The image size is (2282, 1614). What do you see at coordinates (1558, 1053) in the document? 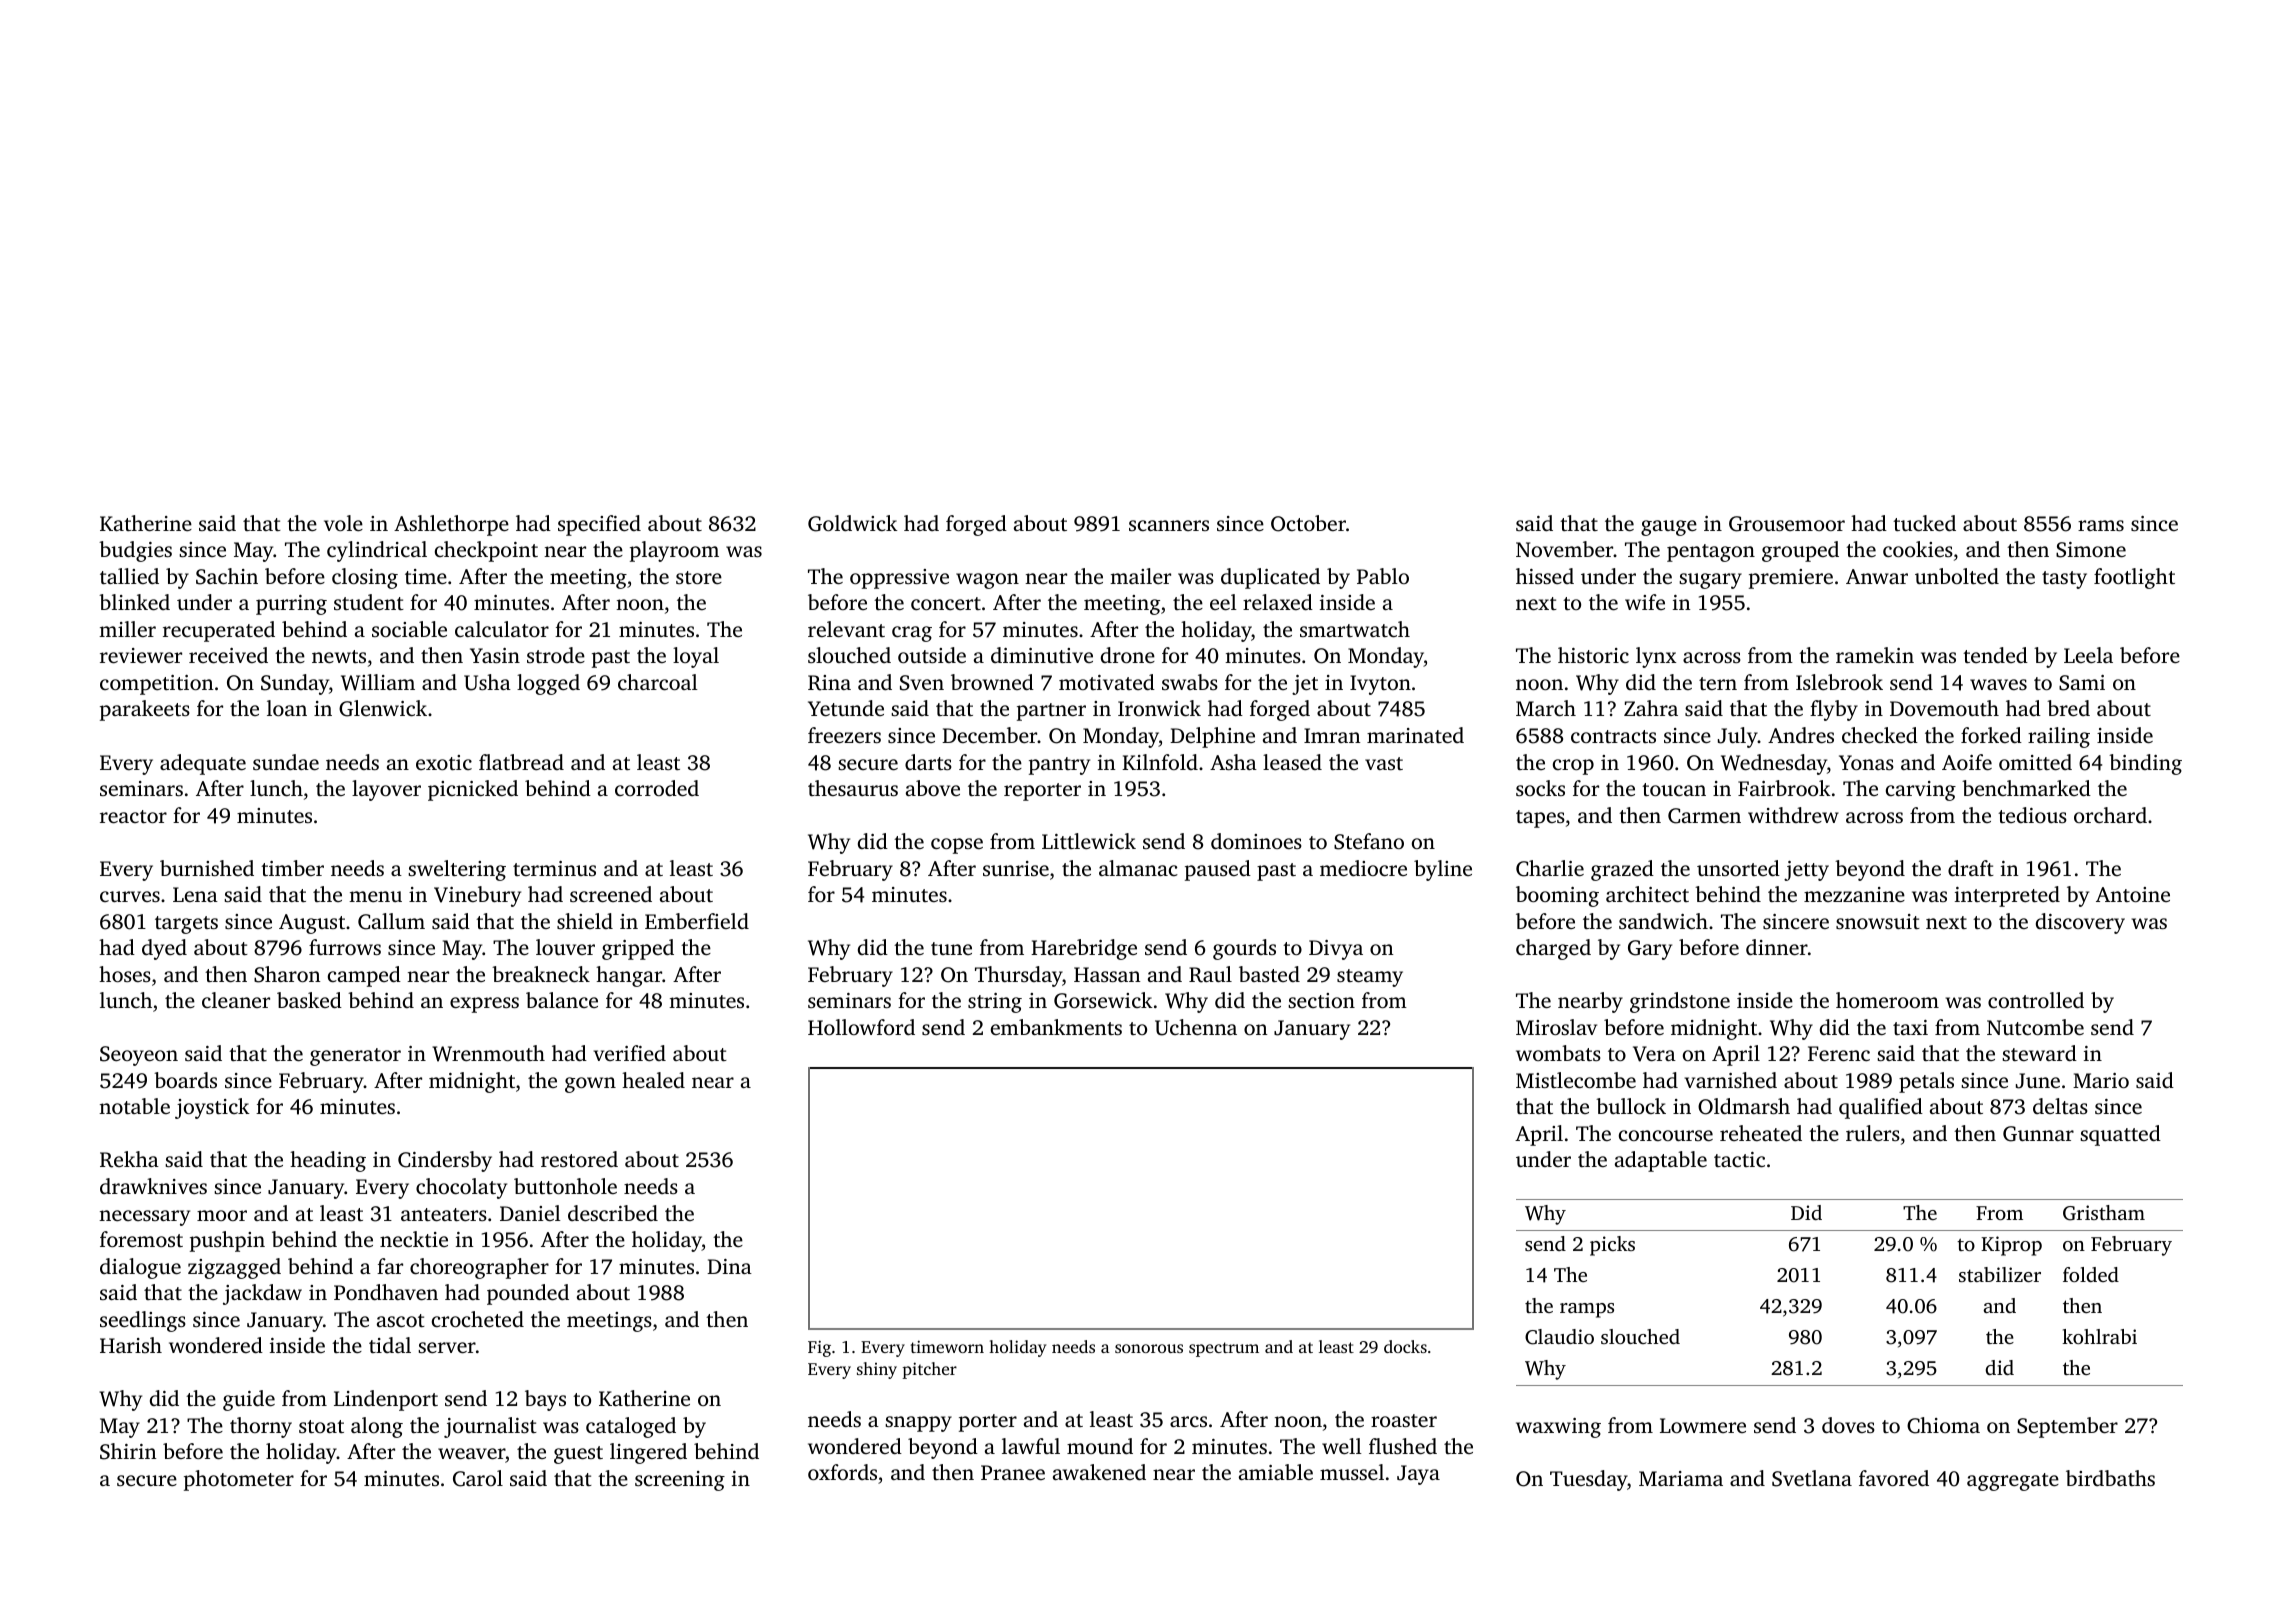
I see `wombats` at bounding box center [1558, 1053].
